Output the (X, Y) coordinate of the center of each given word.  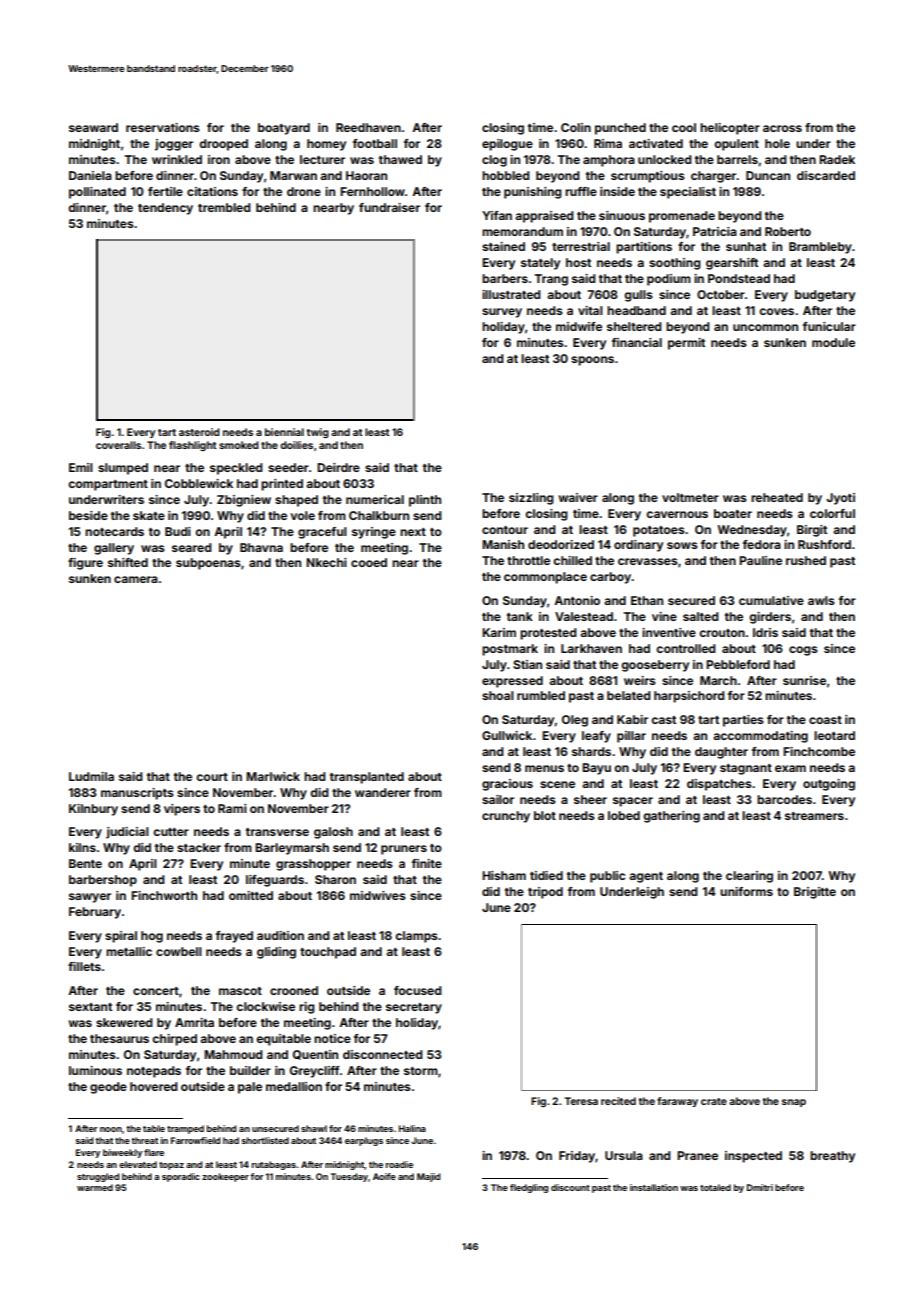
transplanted (367, 778)
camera (136, 579)
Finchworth (164, 895)
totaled (715, 1187)
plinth (425, 501)
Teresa (581, 1101)
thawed (400, 159)
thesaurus (119, 1038)
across (782, 128)
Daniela (90, 175)
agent (646, 877)
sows (682, 545)
